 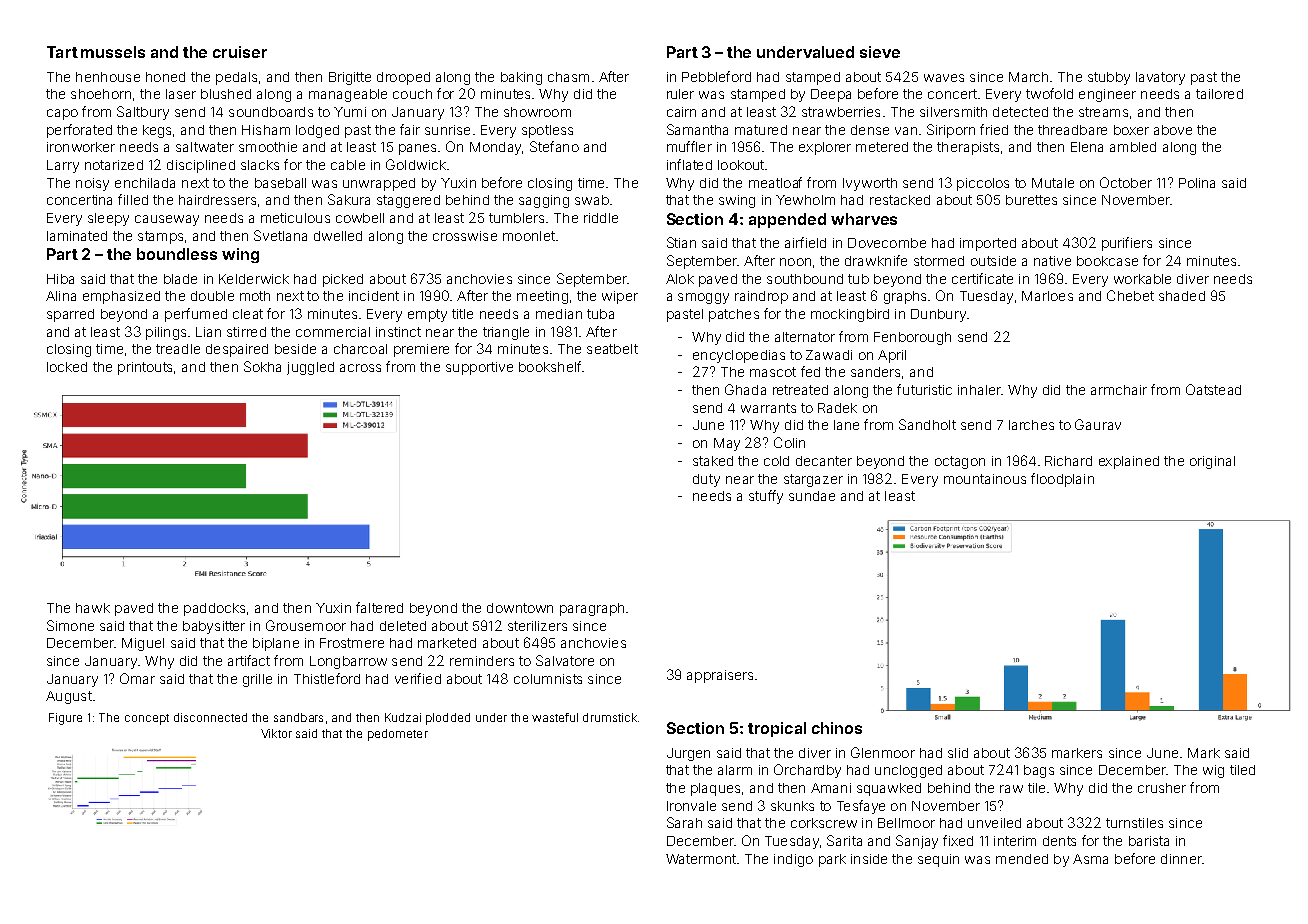 I want to click on chasm, so click(x=568, y=77).
